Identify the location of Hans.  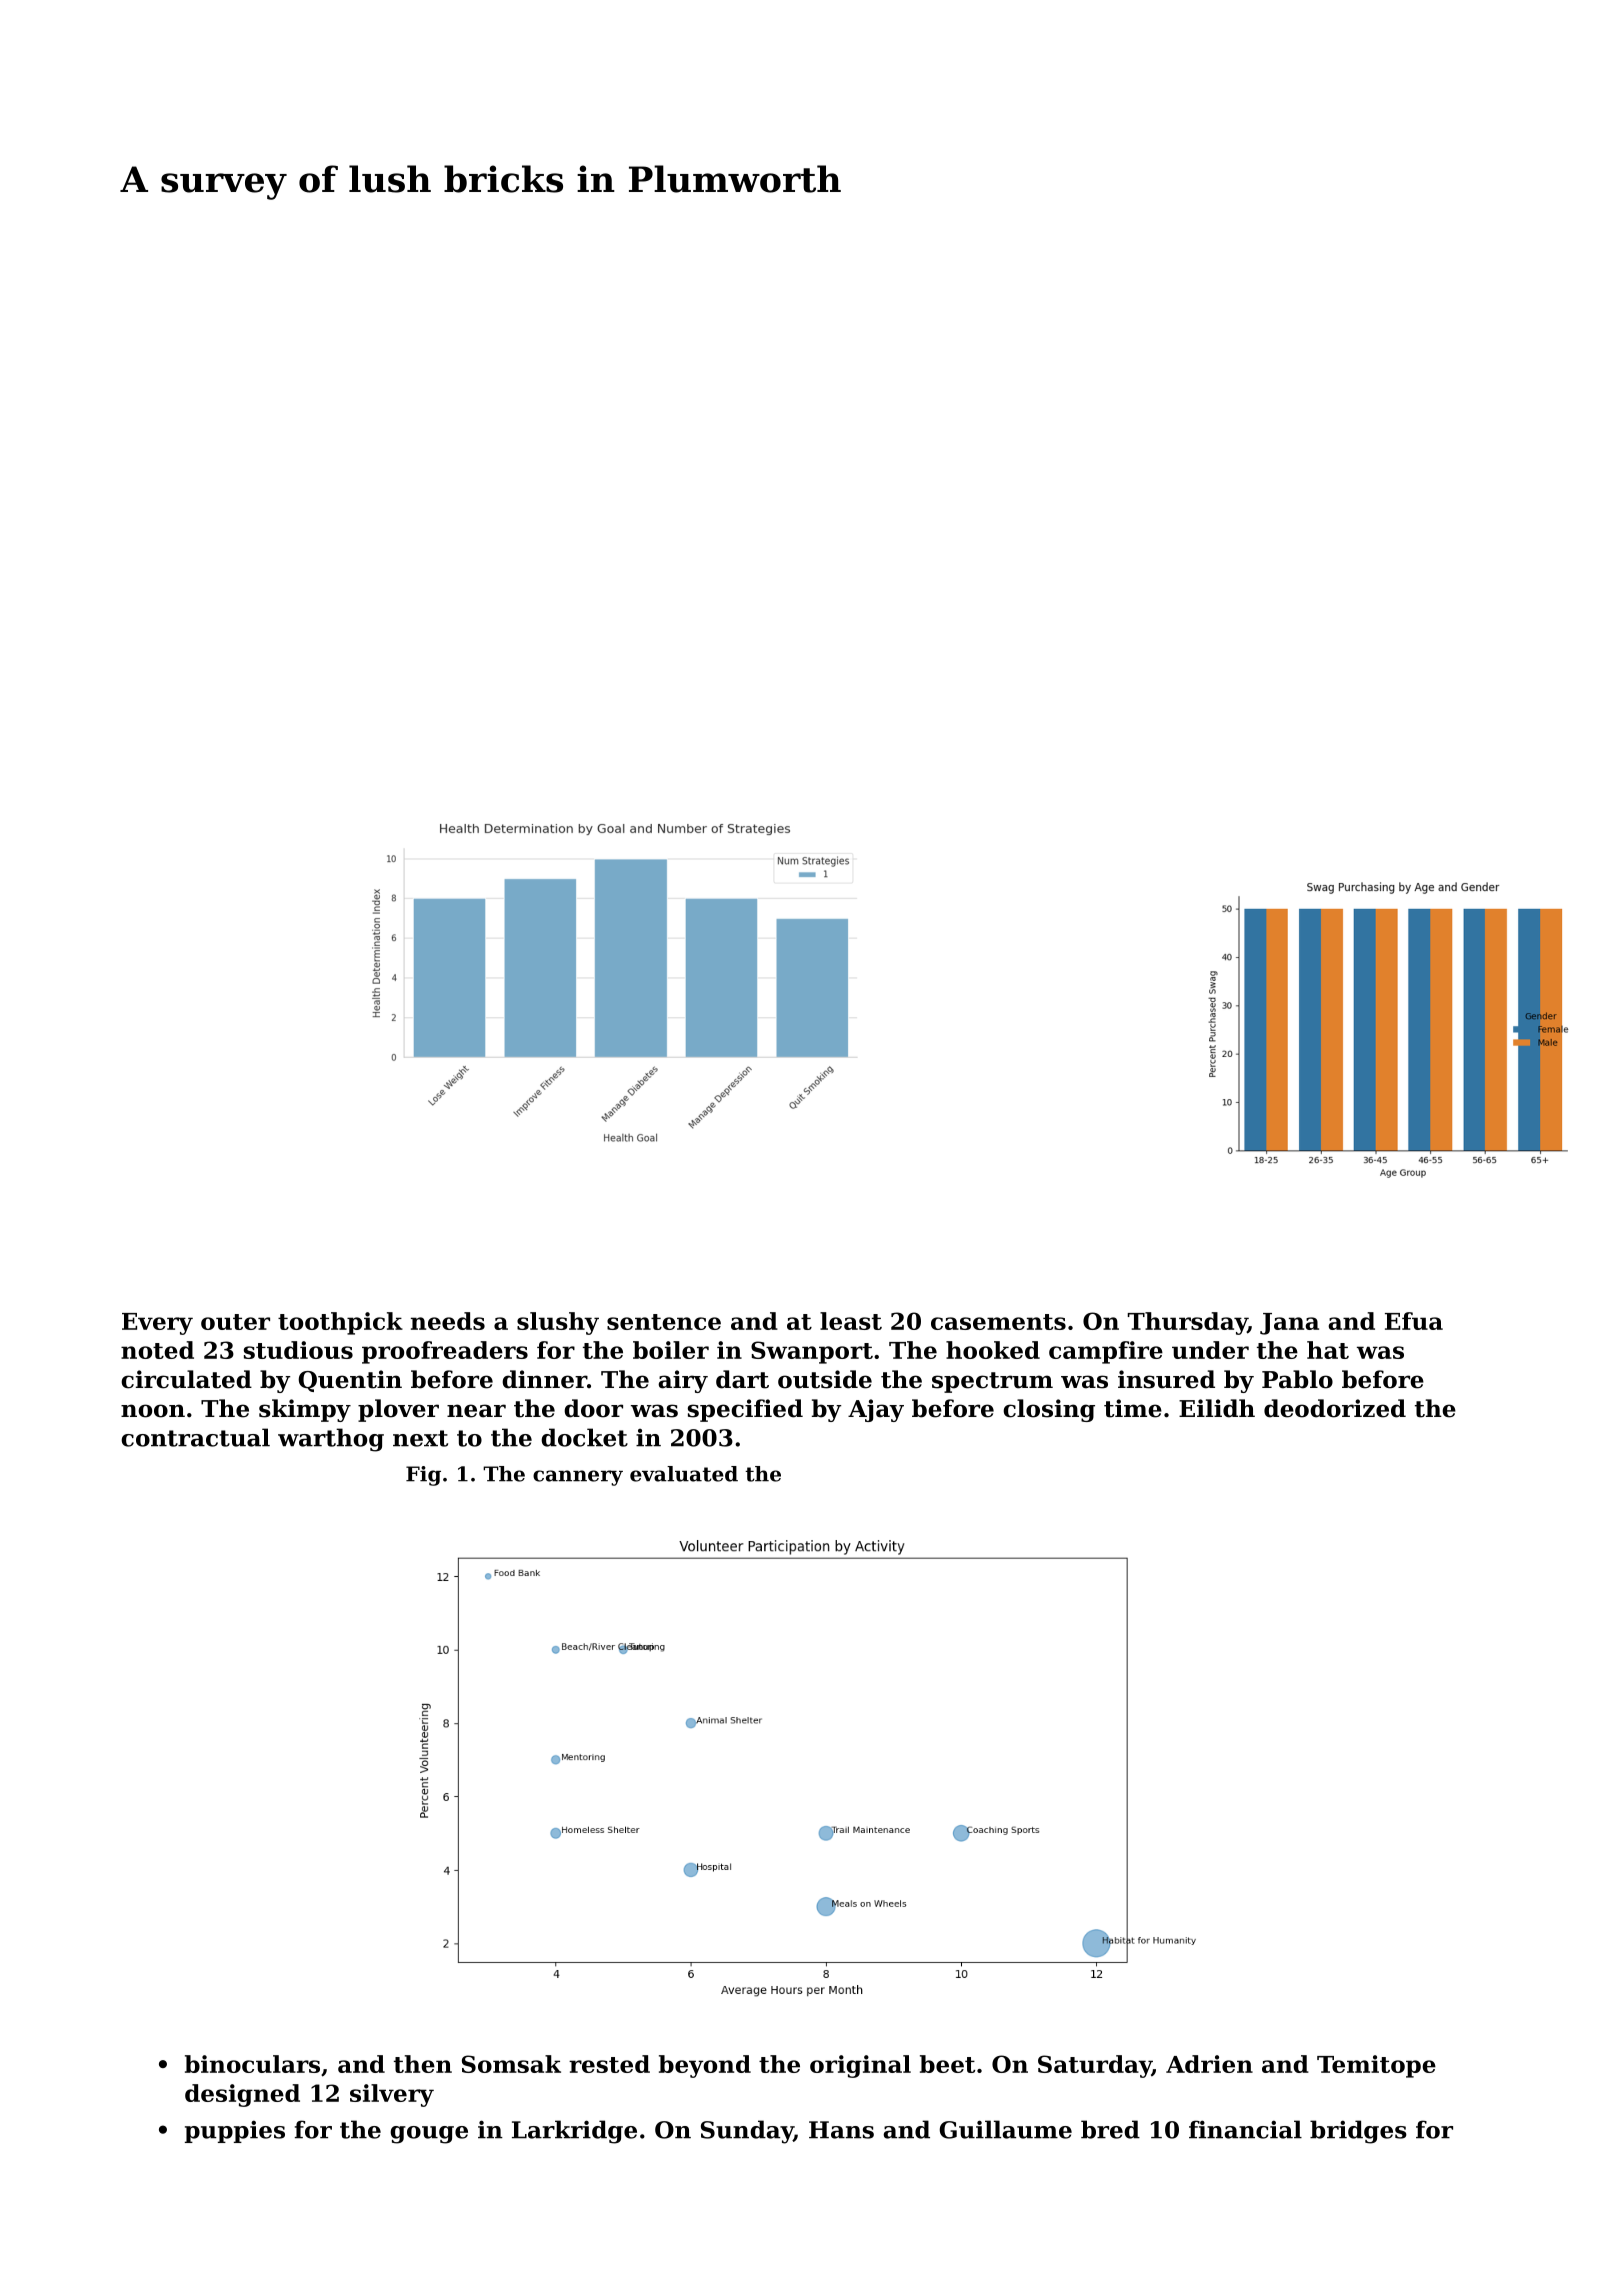
(841, 2130).
